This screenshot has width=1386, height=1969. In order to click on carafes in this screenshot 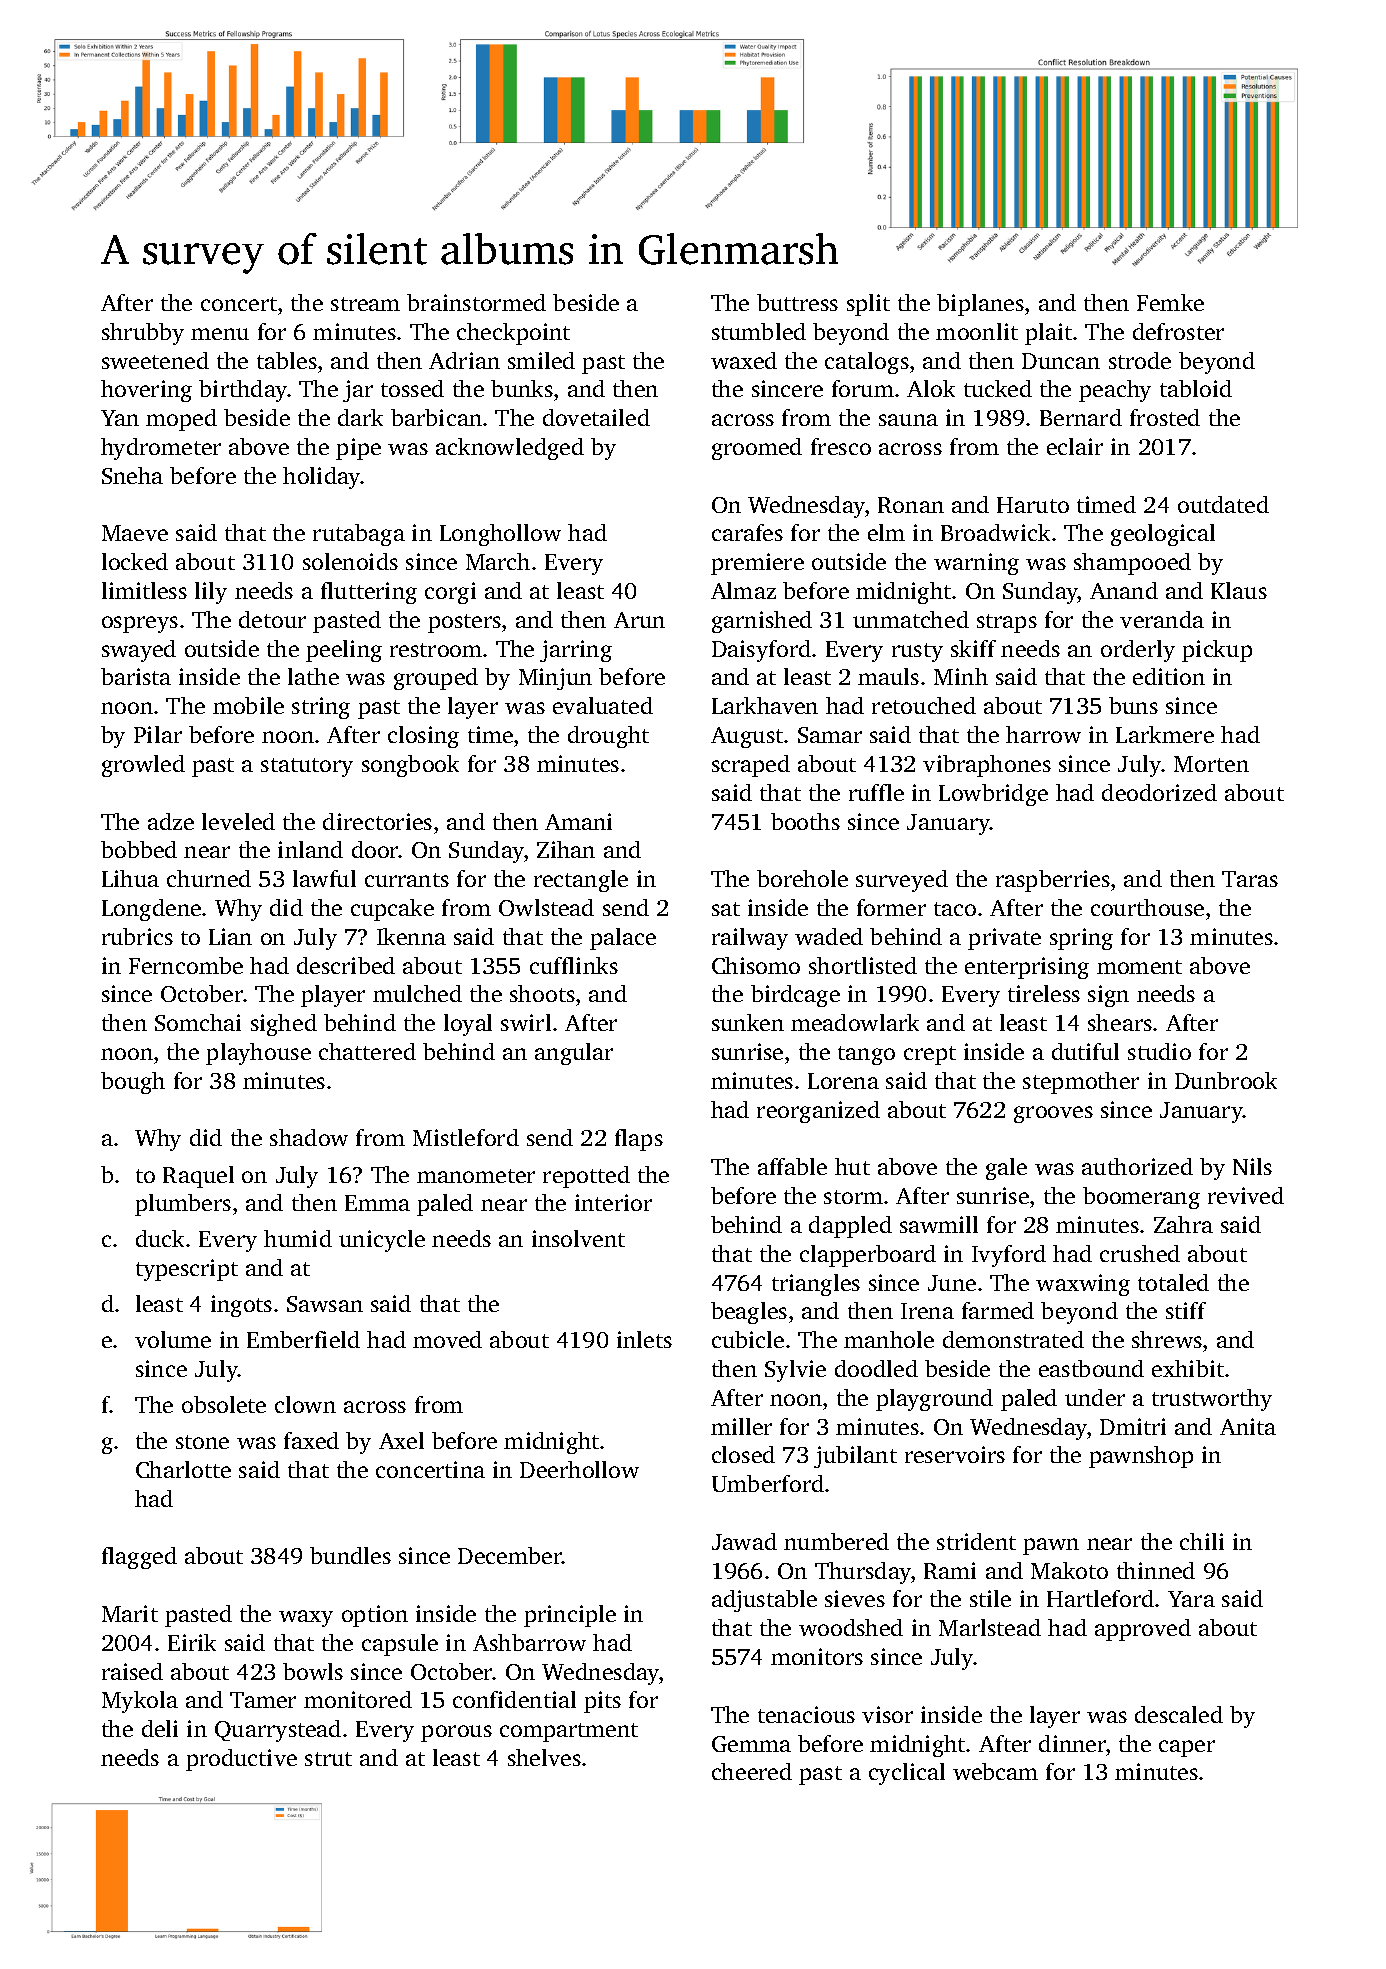, I will do `click(747, 532)`.
